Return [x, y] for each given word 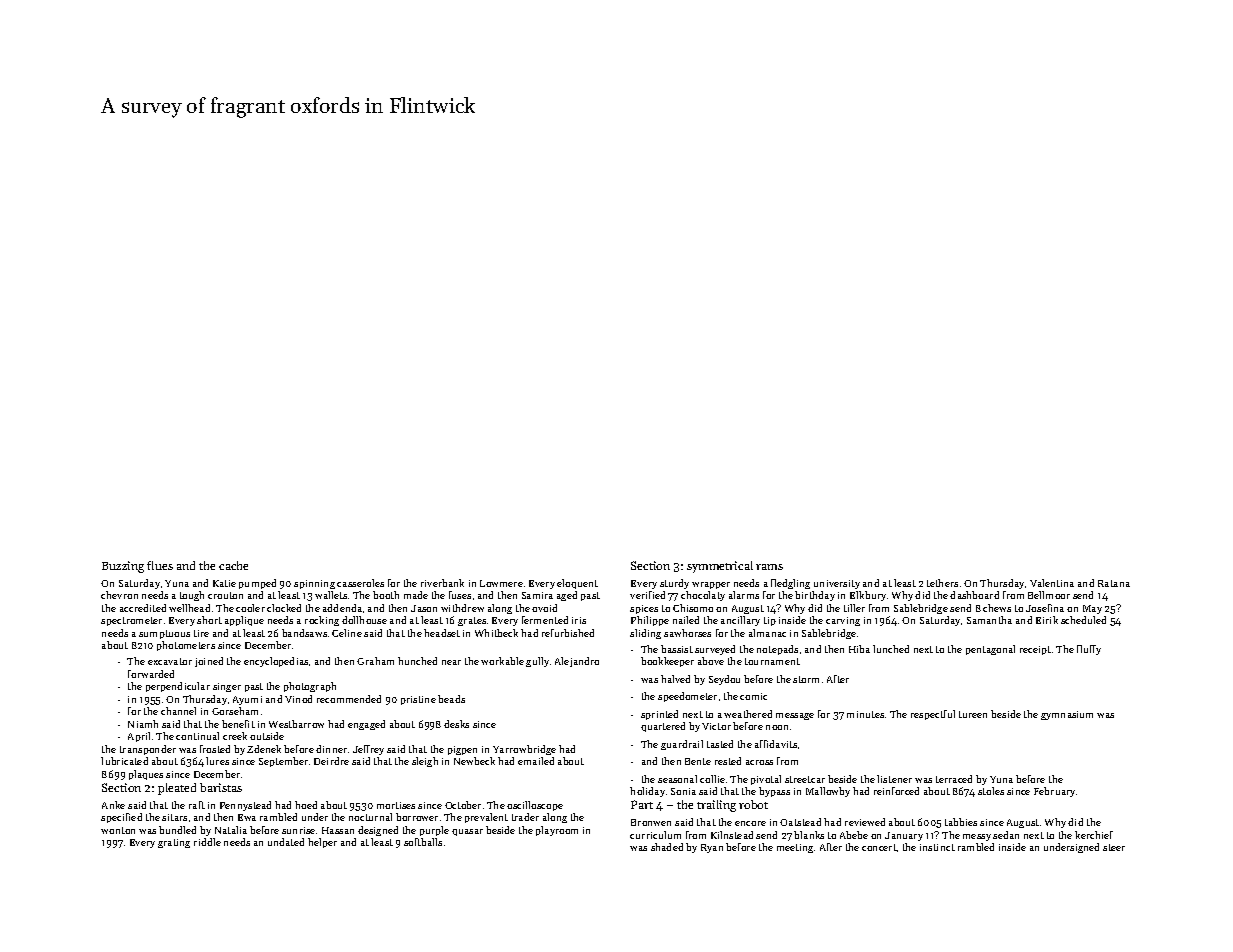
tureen [973, 714]
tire [201, 633]
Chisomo [693, 608]
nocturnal [370, 817]
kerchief [1094, 835]
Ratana [1114, 583]
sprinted [659, 715]
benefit [238, 724]
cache [233, 565]
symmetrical [720, 567]
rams [769, 567]
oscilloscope [535, 806]
